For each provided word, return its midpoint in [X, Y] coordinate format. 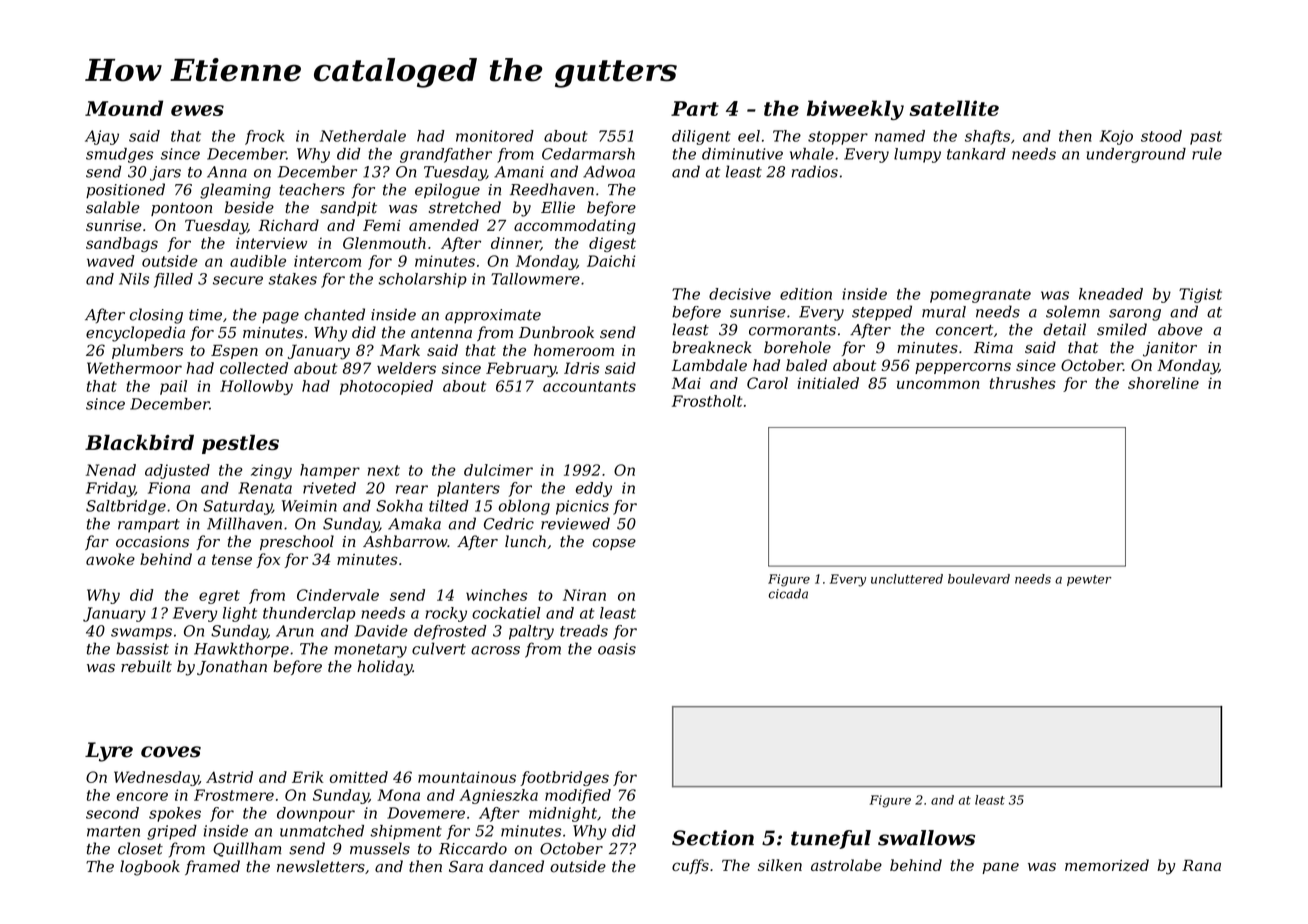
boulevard [979, 579]
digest [612, 244]
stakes [292, 279]
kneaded [1111, 294]
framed [212, 867]
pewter [1089, 580]
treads [584, 631]
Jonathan [232, 667]
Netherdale [363, 136]
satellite [954, 108]
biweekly [855, 110]
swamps [141, 634]
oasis [617, 649]
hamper [330, 471]
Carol [767, 383]
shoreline [1163, 383]
